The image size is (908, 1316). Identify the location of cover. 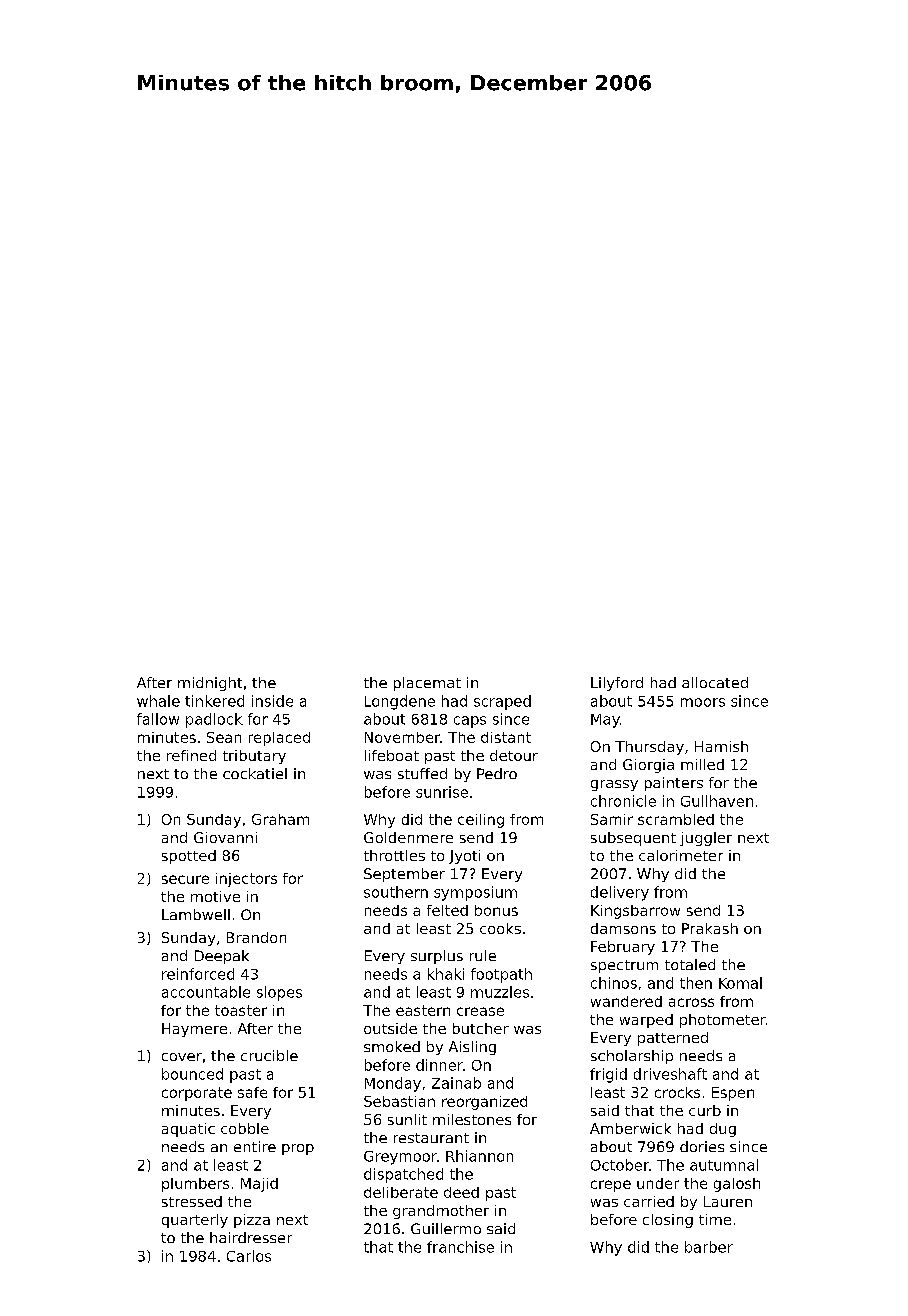
(182, 1057).
